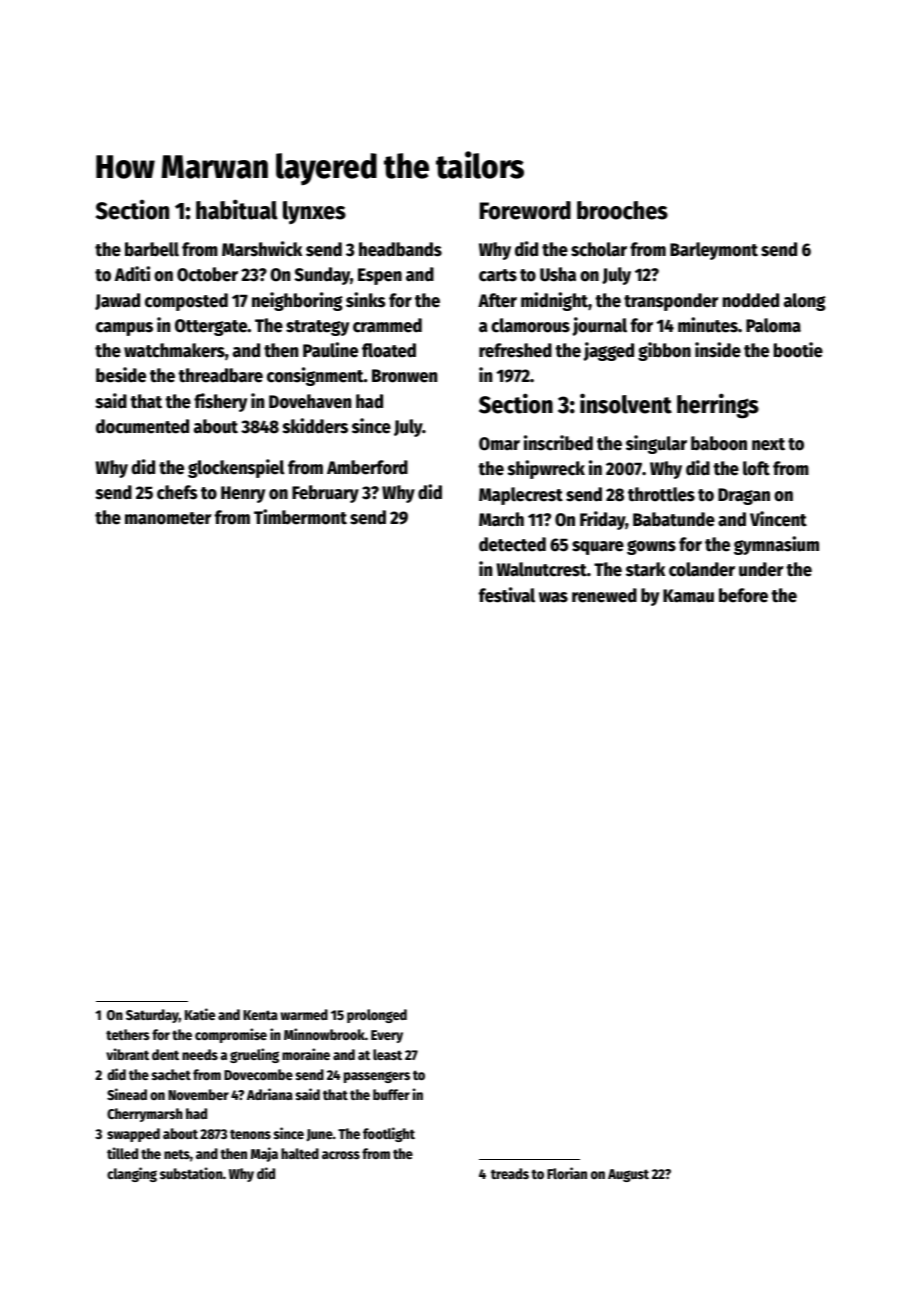  What do you see at coordinates (498, 275) in the image?
I see `carts` at bounding box center [498, 275].
